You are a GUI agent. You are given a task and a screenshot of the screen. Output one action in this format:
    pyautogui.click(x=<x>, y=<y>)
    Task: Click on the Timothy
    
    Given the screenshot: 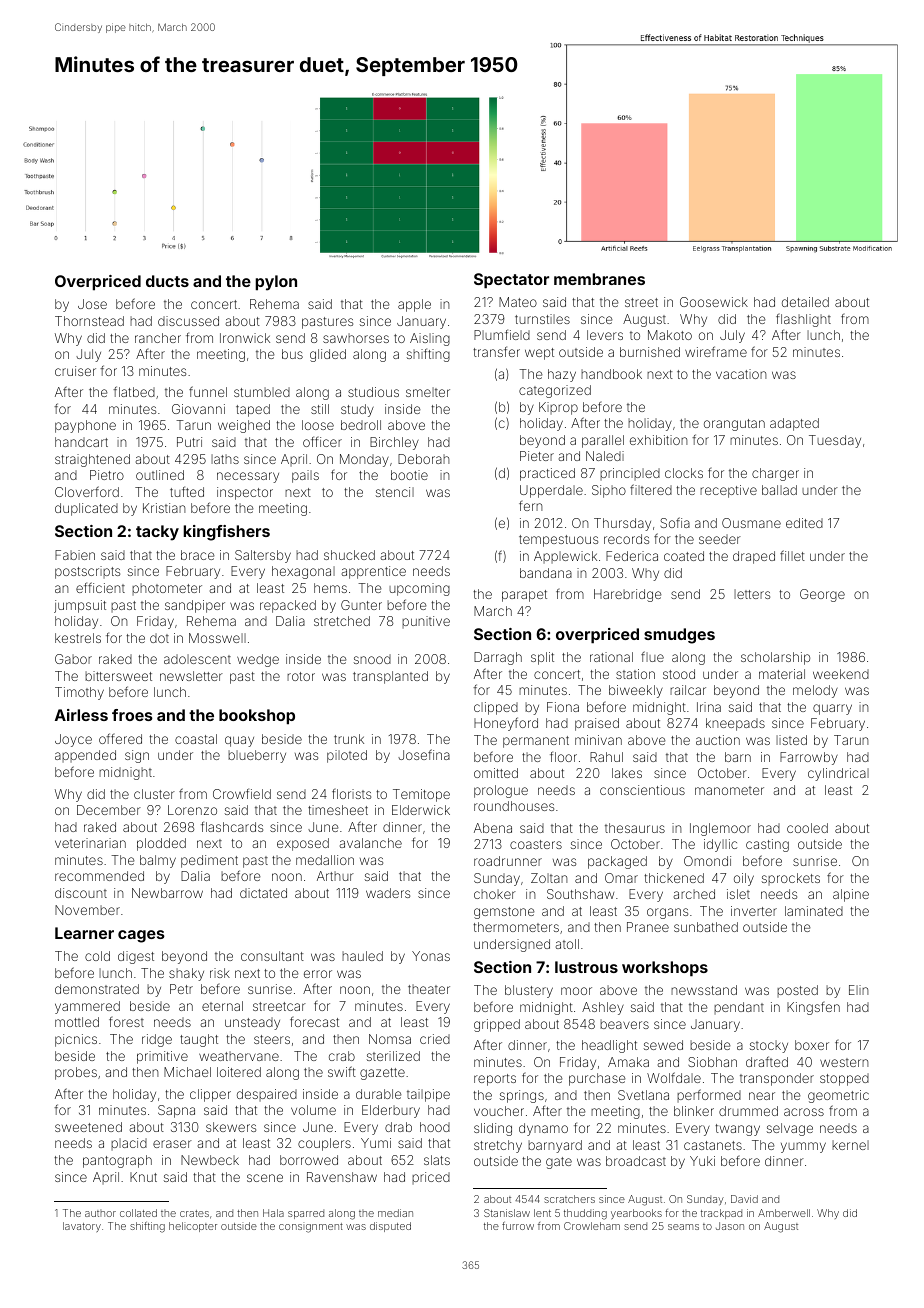 What is the action you would take?
    pyautogui.click(x=79, y=693)
